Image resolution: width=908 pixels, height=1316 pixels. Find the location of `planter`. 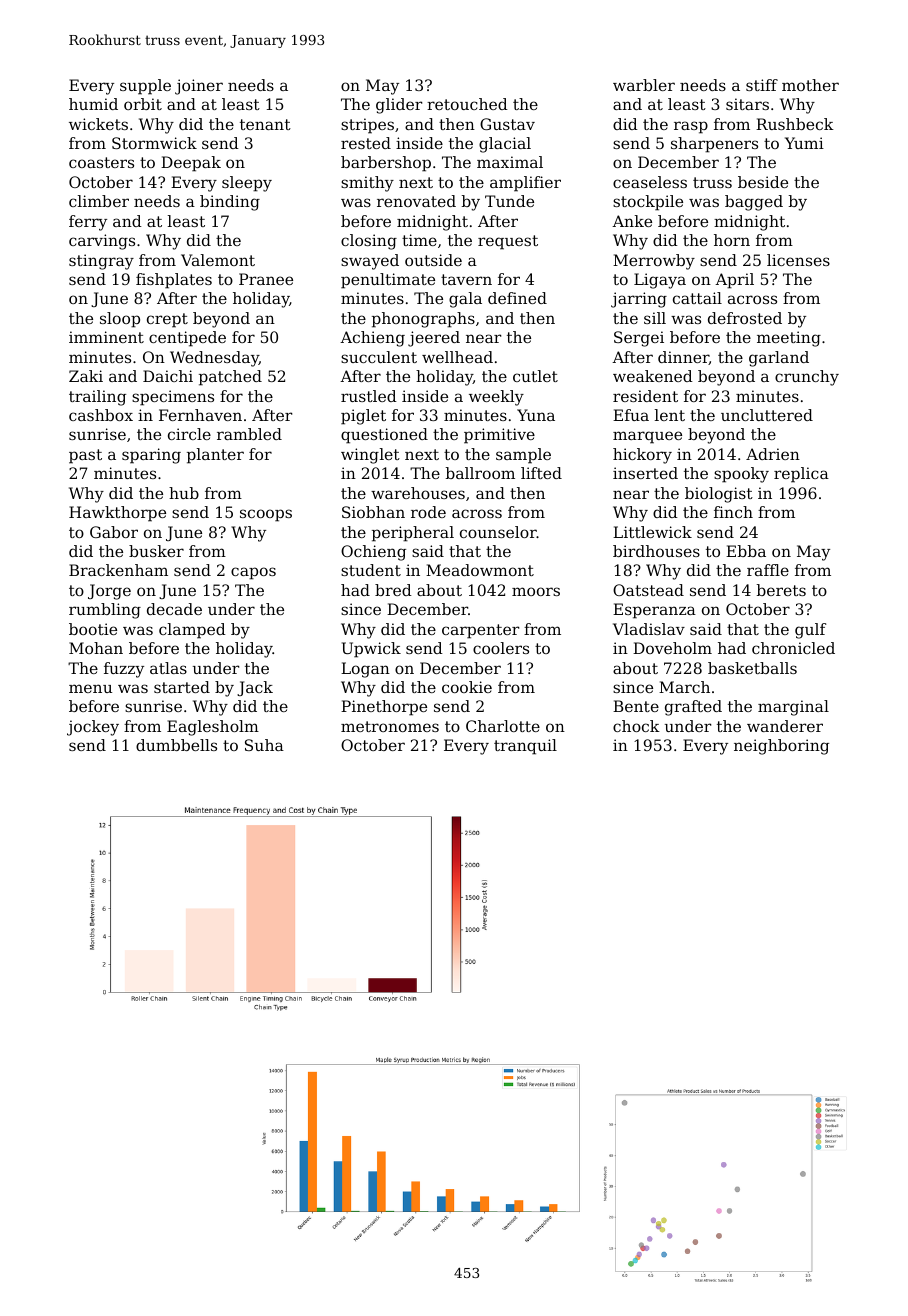

planter is located at coordinates (215, 456).
